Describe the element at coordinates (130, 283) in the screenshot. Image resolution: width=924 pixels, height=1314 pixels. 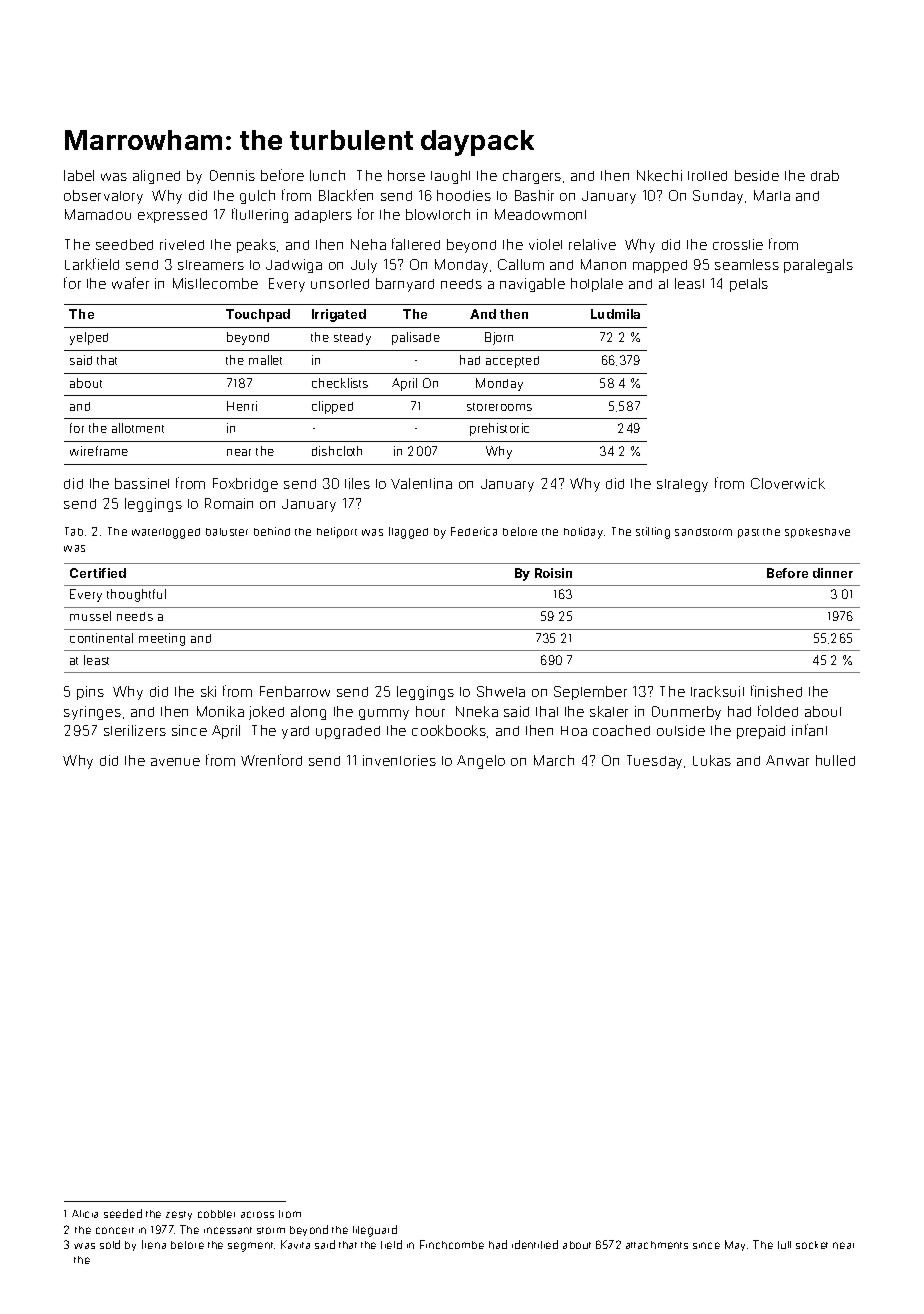
I see `wafer` at that location.
